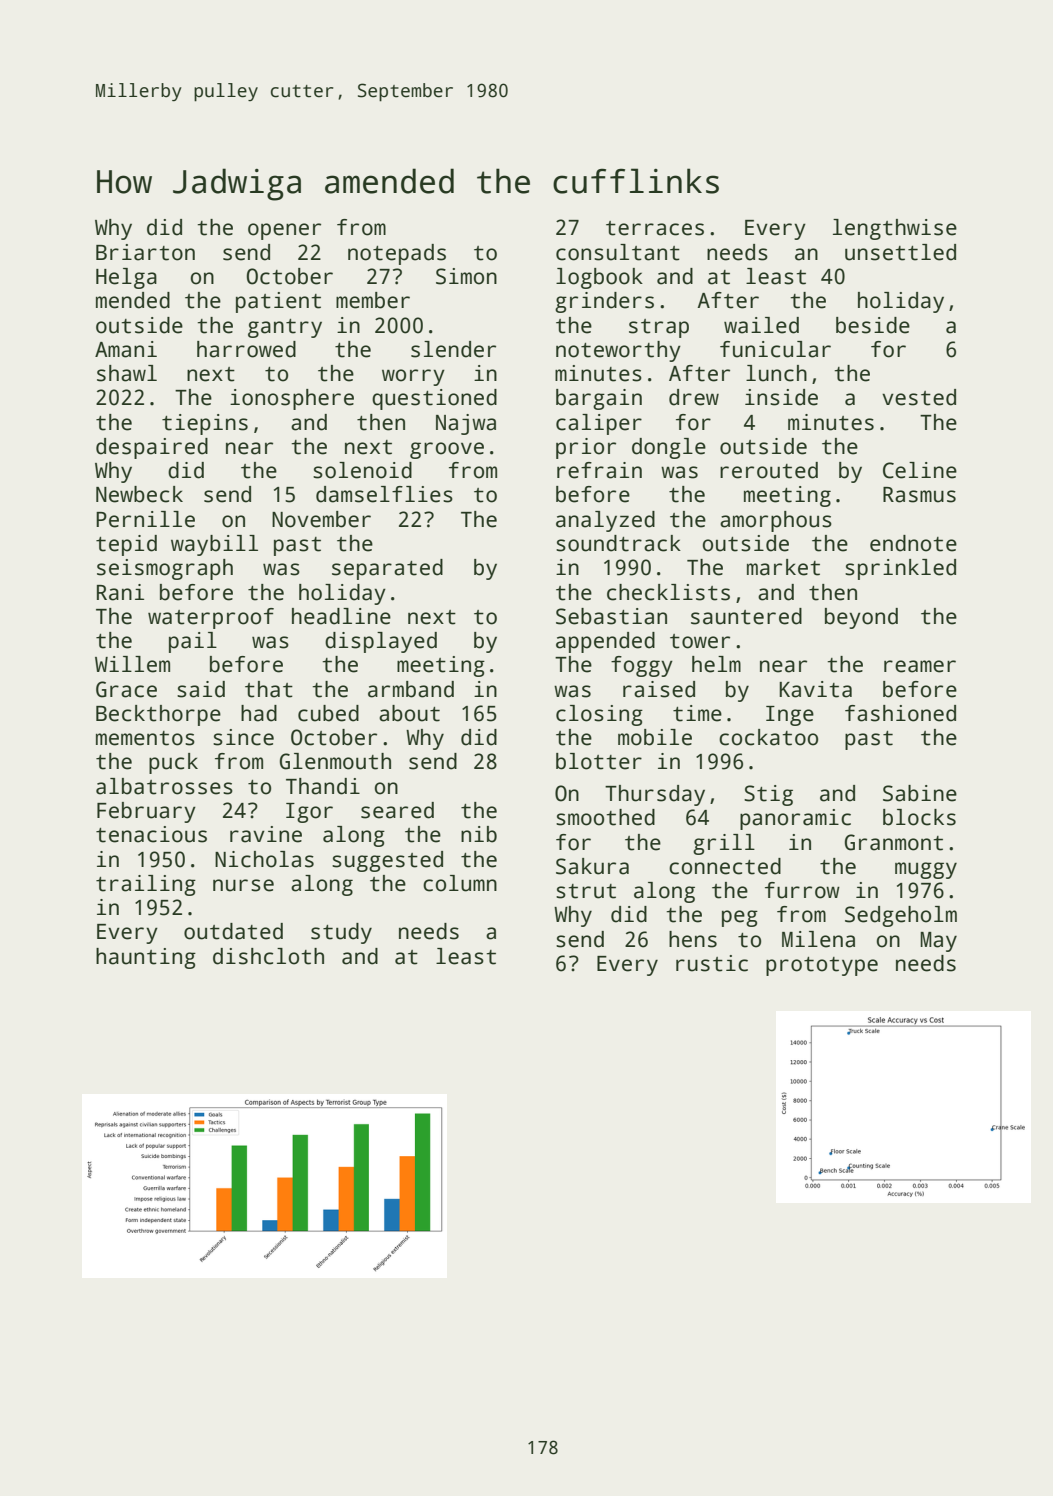  Describe the element at coordinates (387, 569) in the screenshot. I see `separated` at that location.
